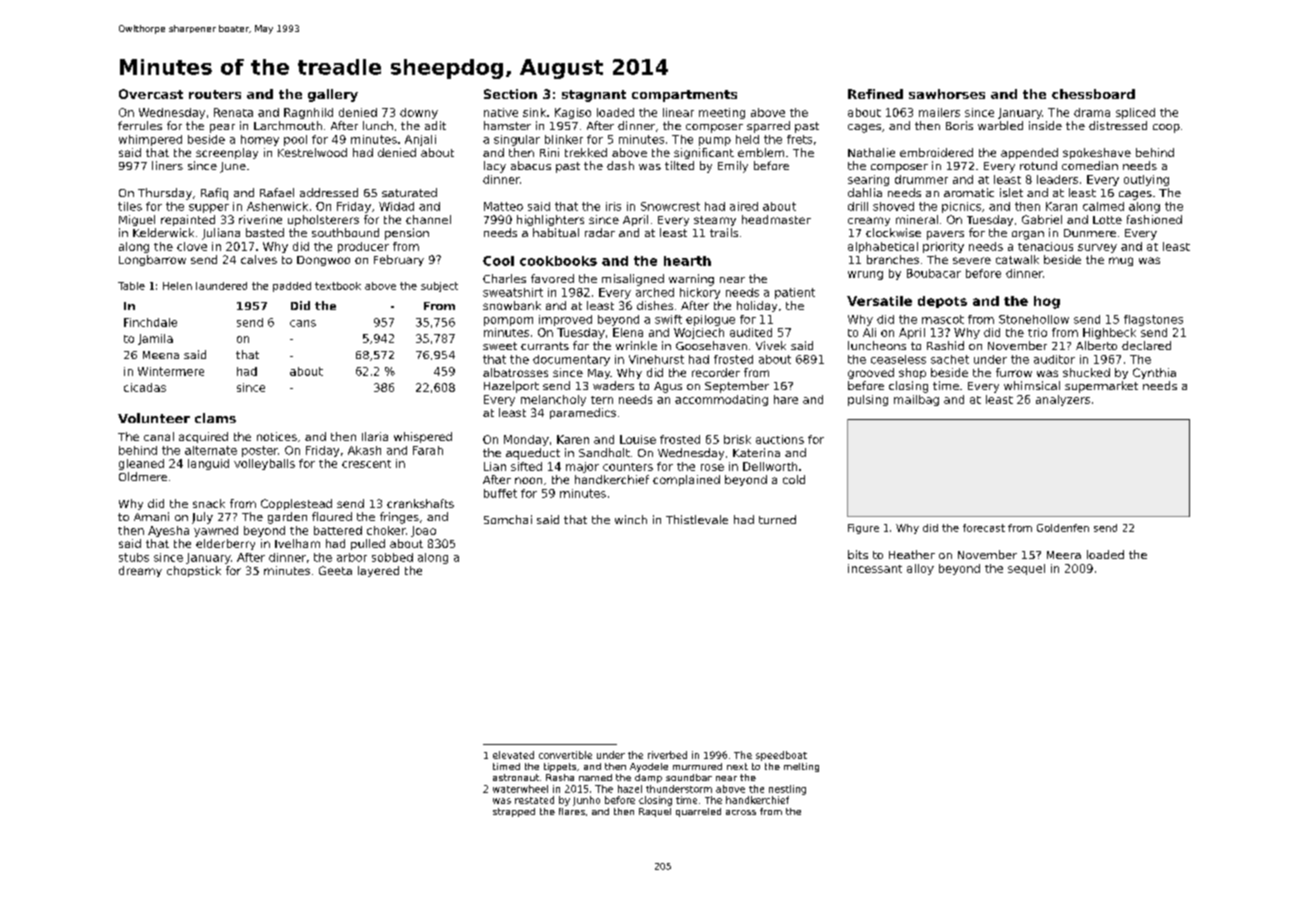 The height and width of the screenshot is (924, 1308). Describe the element at coordinates (984, 528) in the screenshot. I see `forecast` at that location.
